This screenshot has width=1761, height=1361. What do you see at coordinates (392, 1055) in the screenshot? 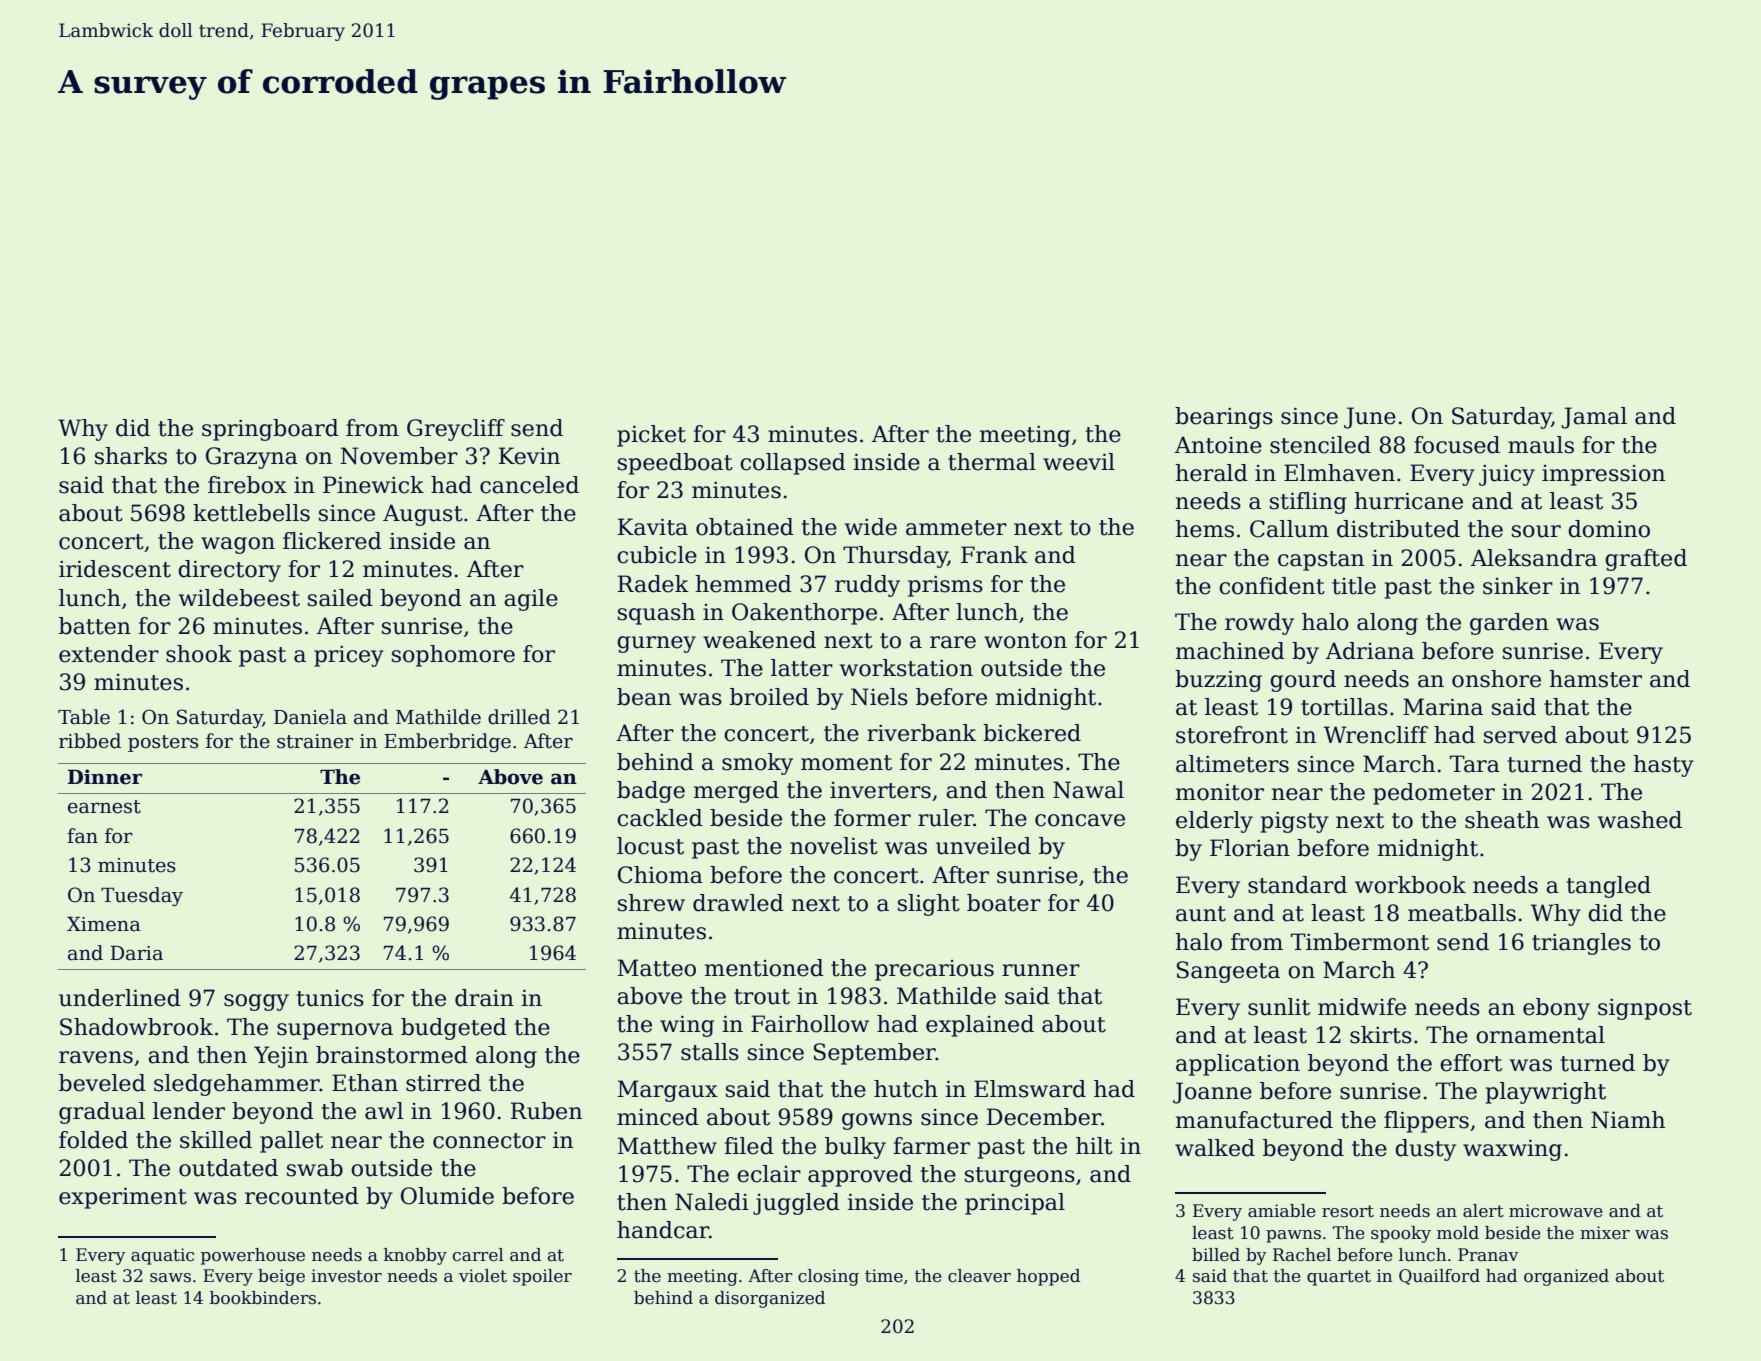
I see `brainstormed` at bounding box center [392, 1055].
